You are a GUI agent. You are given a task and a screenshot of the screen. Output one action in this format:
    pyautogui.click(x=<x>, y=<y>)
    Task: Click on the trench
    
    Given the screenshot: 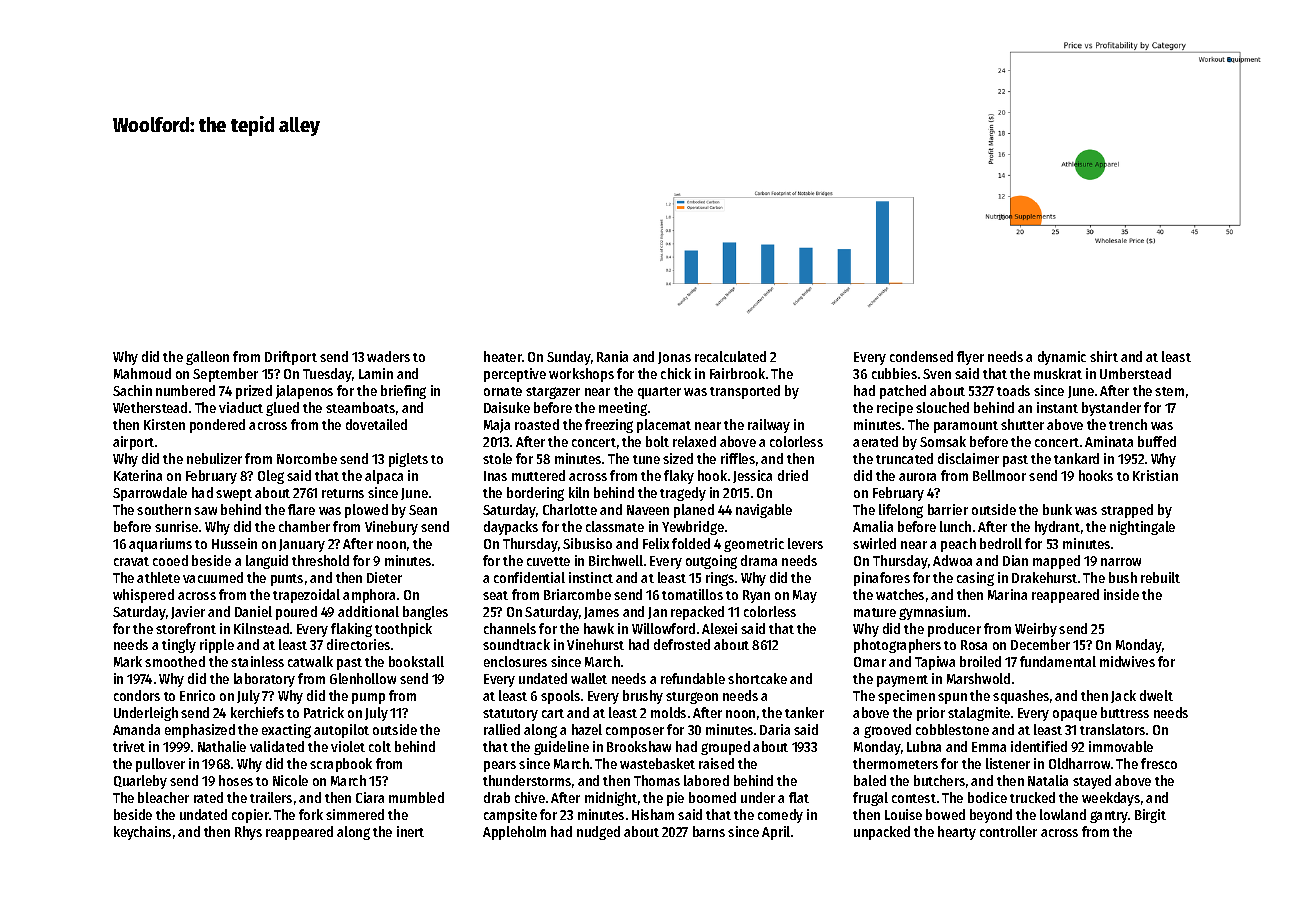 What is the action you would take?
    pyautogui.click(x=1128, y=424)
